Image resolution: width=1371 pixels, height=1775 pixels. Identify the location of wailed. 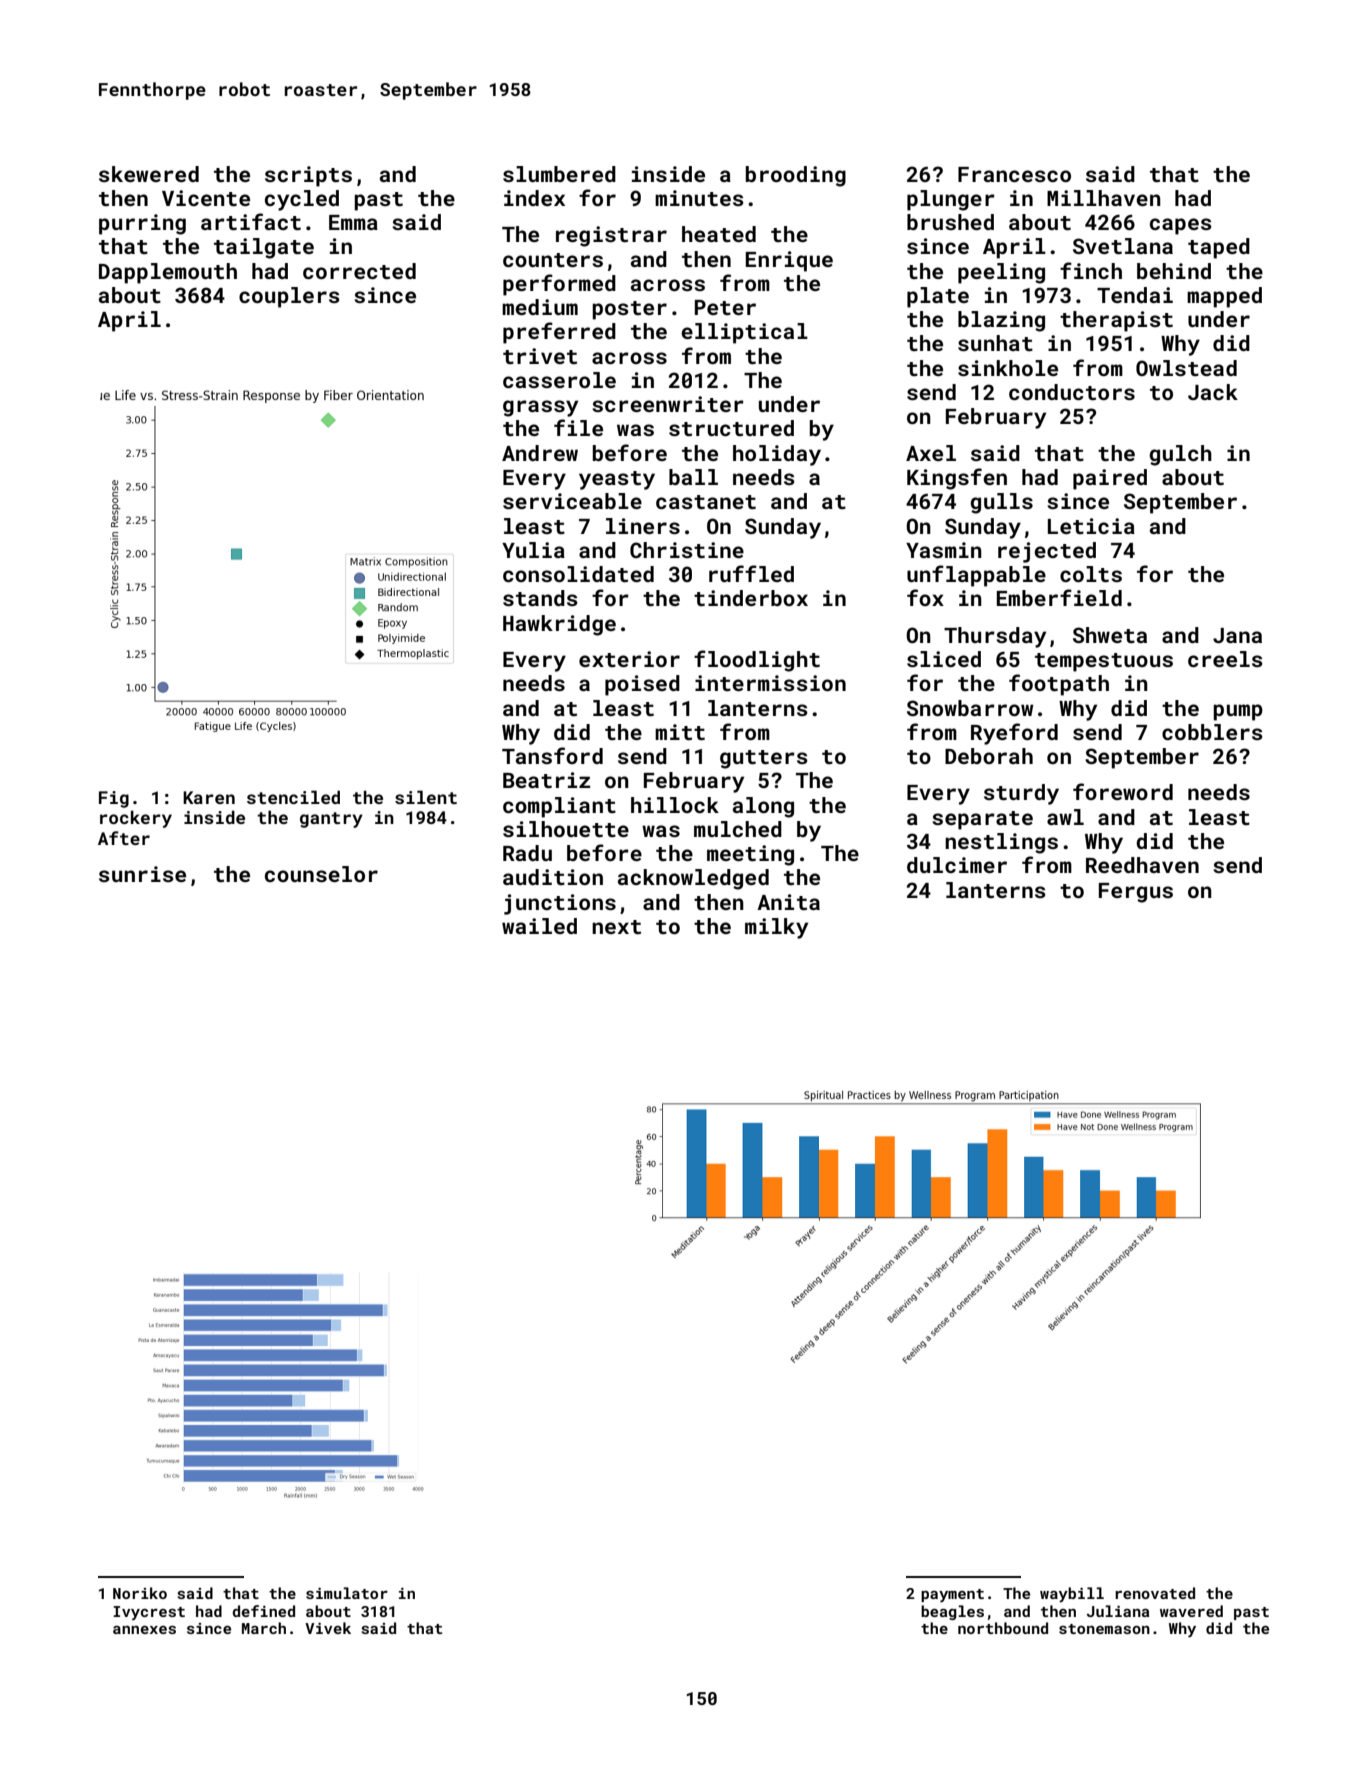
(539, 926).
